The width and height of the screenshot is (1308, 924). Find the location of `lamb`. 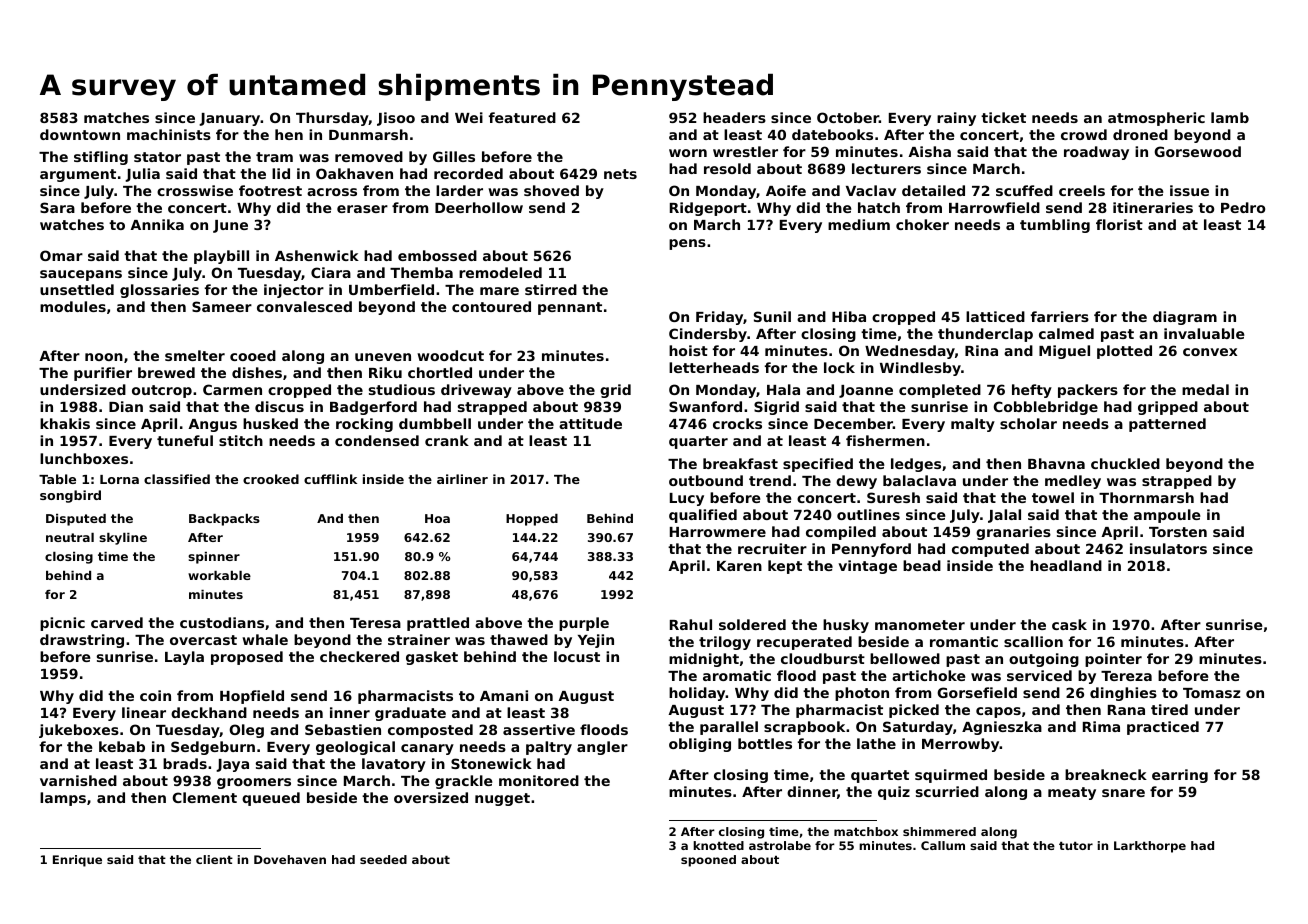

lamb is located at coordinates (1230, 117).
